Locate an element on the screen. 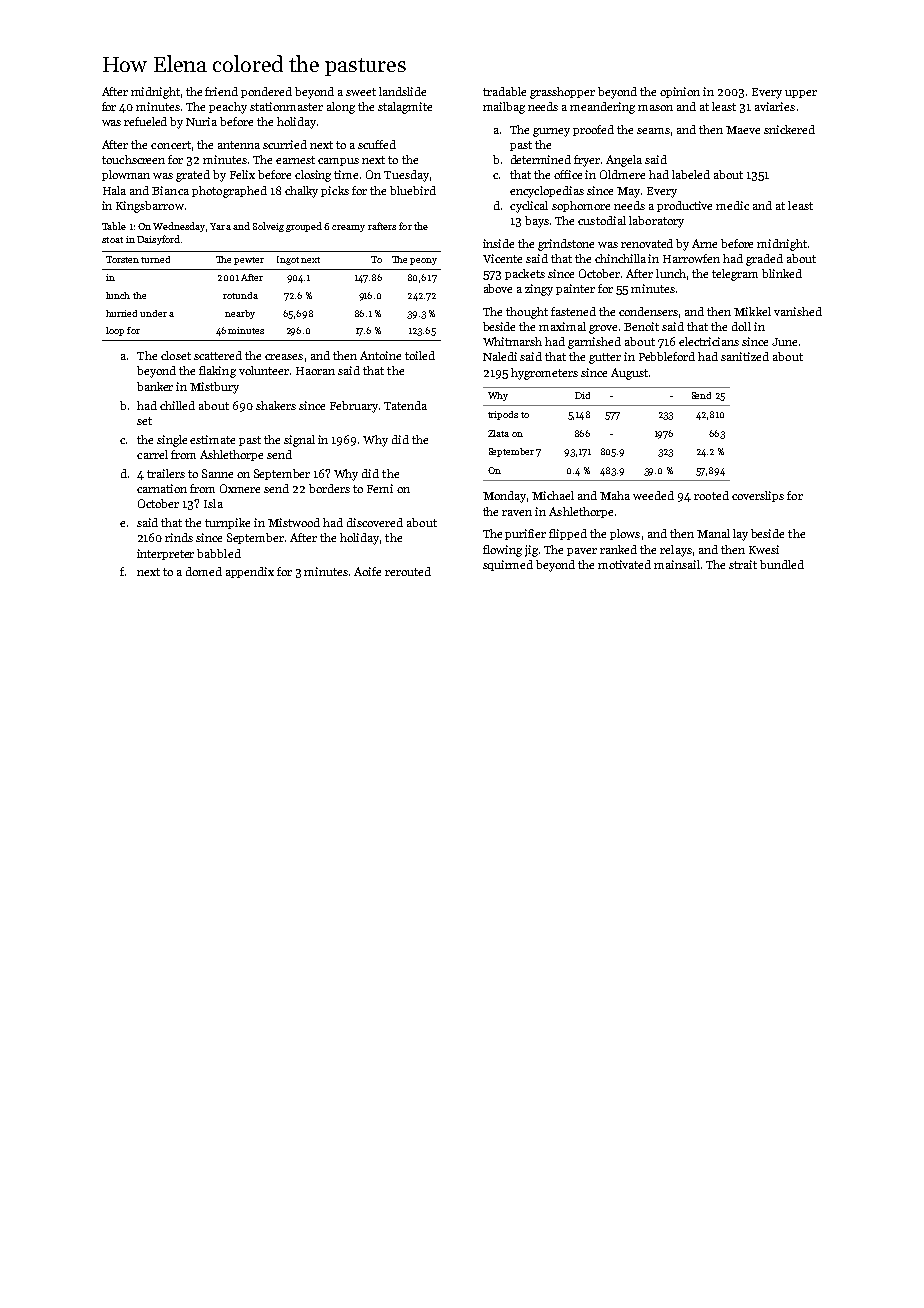 The height and width of the screenshot is (1308, 924). carrel is located at coordinates (152, 454).
